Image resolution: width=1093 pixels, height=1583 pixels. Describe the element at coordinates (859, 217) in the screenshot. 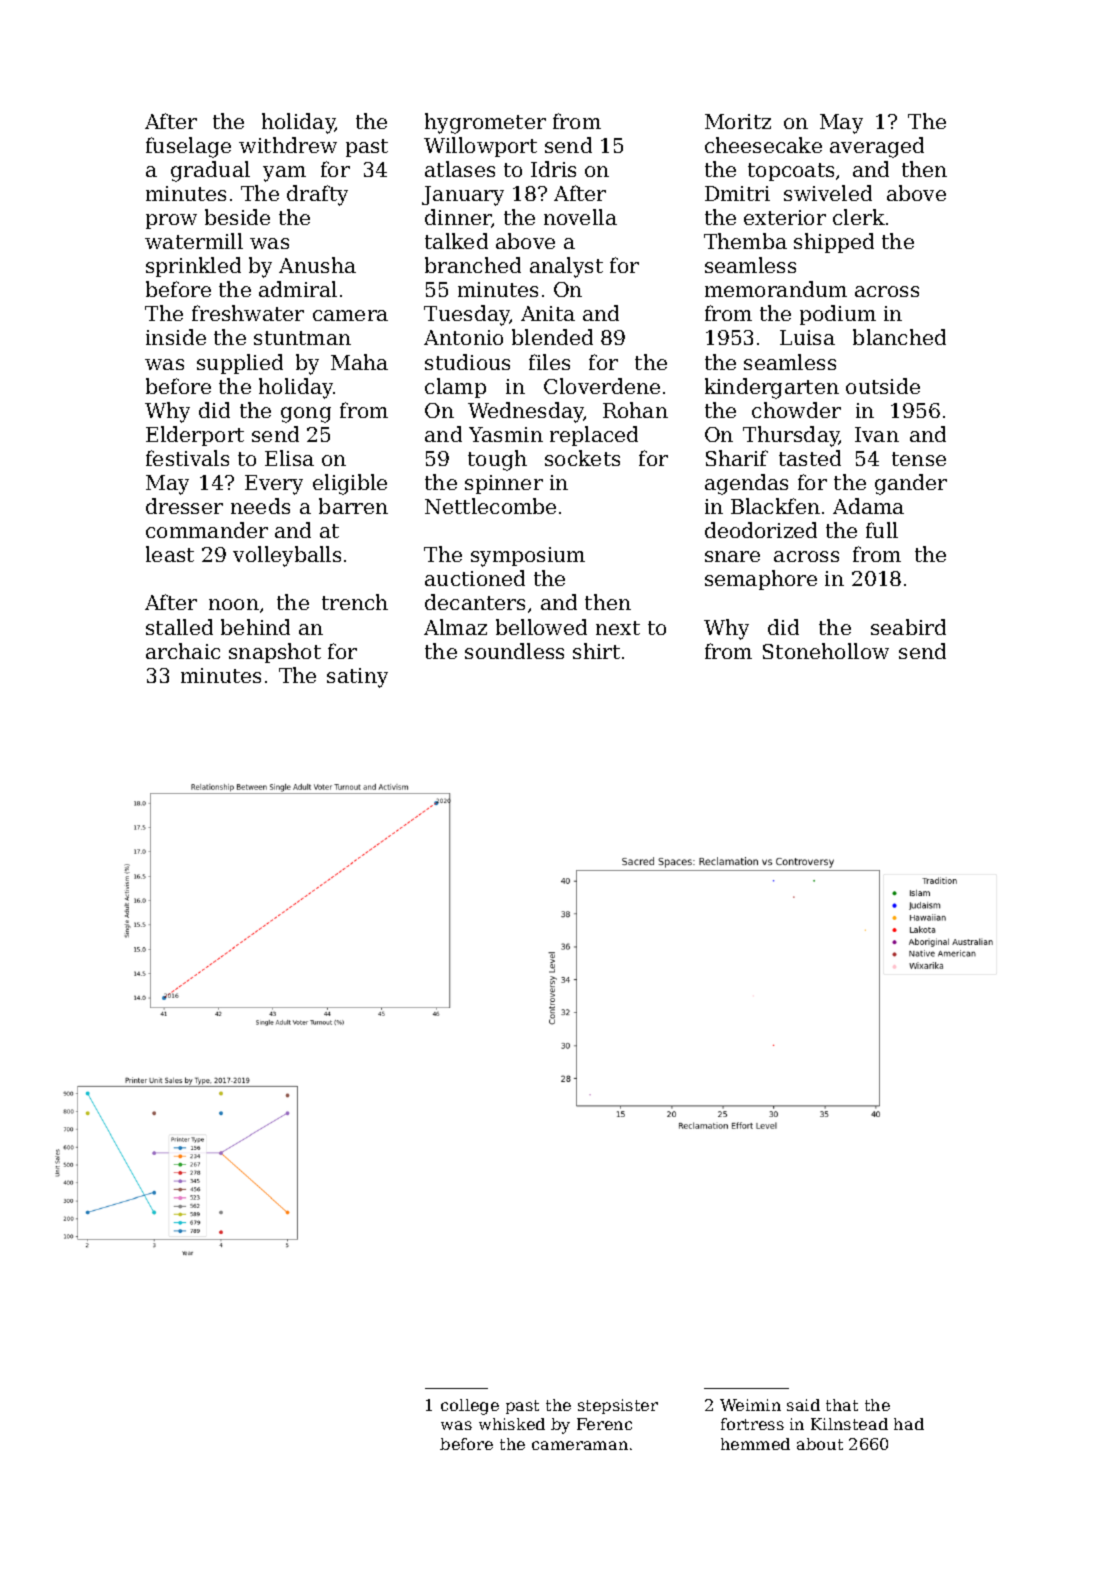

I see `clerk` at that location.
